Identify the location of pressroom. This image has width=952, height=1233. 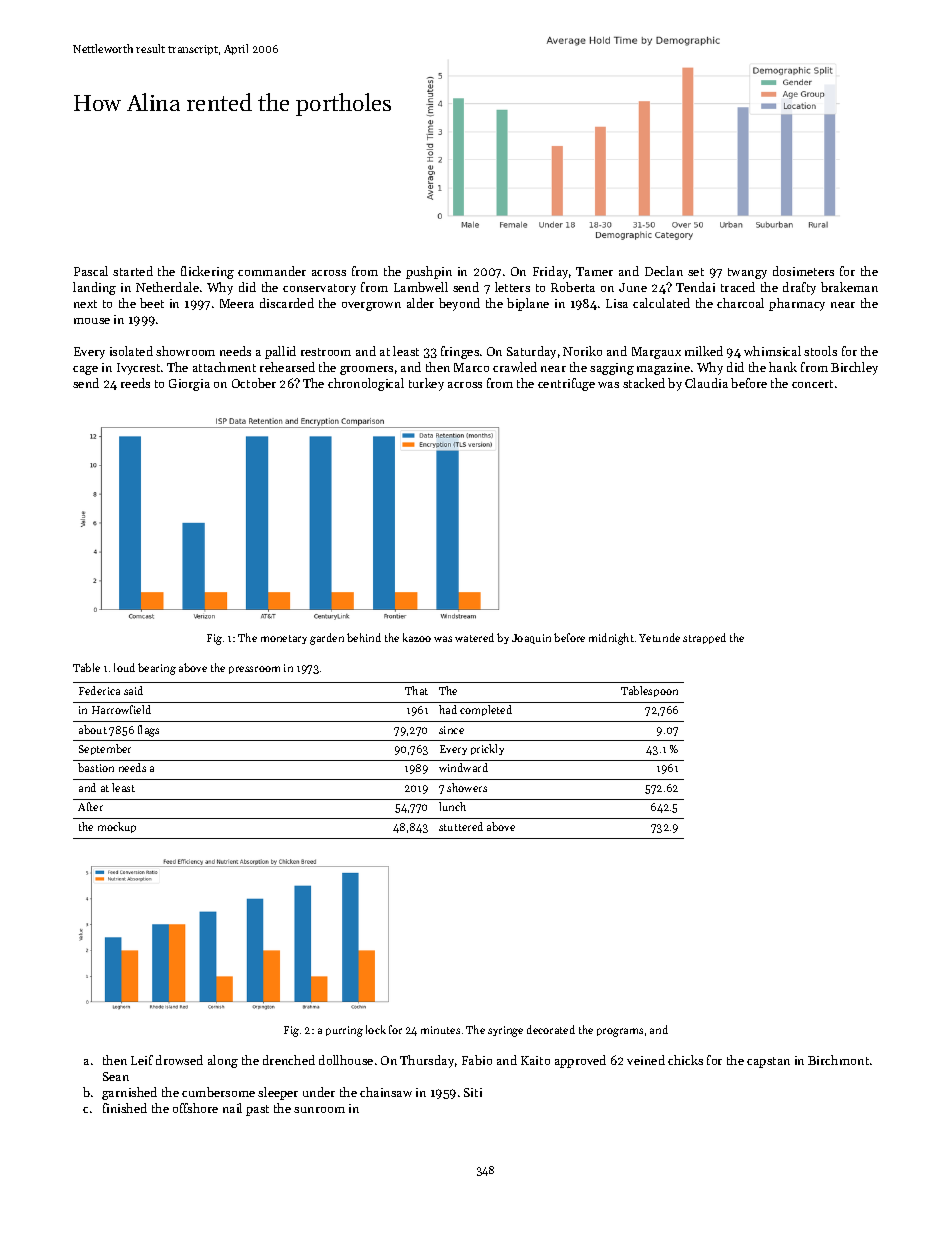
(254, 670).
